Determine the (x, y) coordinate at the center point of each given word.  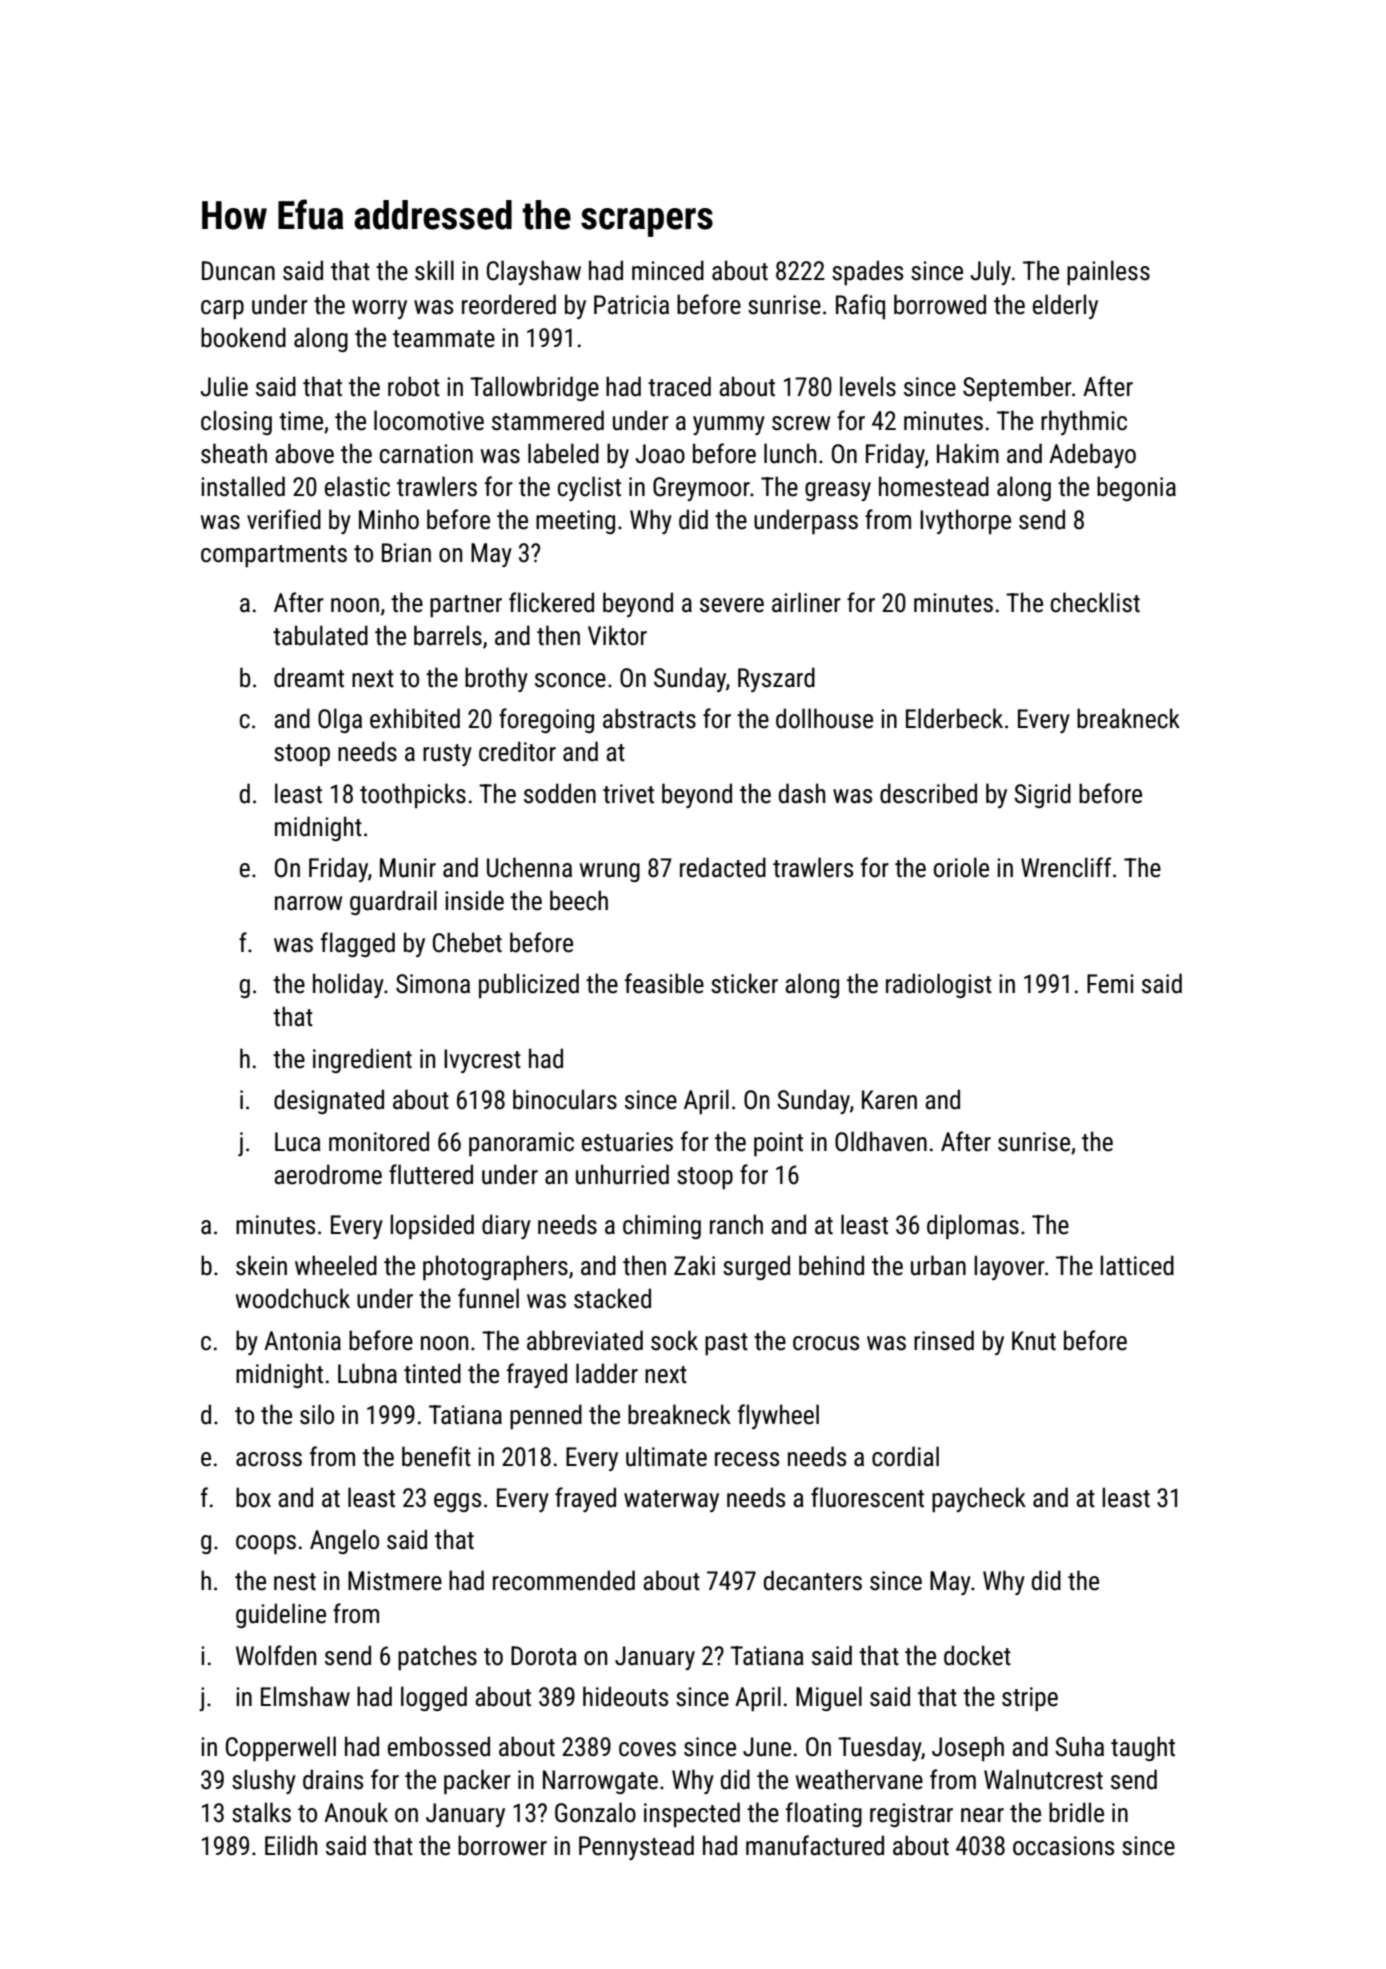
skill (434, 270)
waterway (671, 1501)
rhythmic (1084, 422)
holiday (348, 985)
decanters (813, 1580)
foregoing (546, 720)
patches (437, 1657)
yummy (729, 425)
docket (977, 1655)
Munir (408, 868)
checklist (1095, 602)
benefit (436, 1456)
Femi (1110, 984)
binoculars (565, 1099)
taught (1143, 1748)
